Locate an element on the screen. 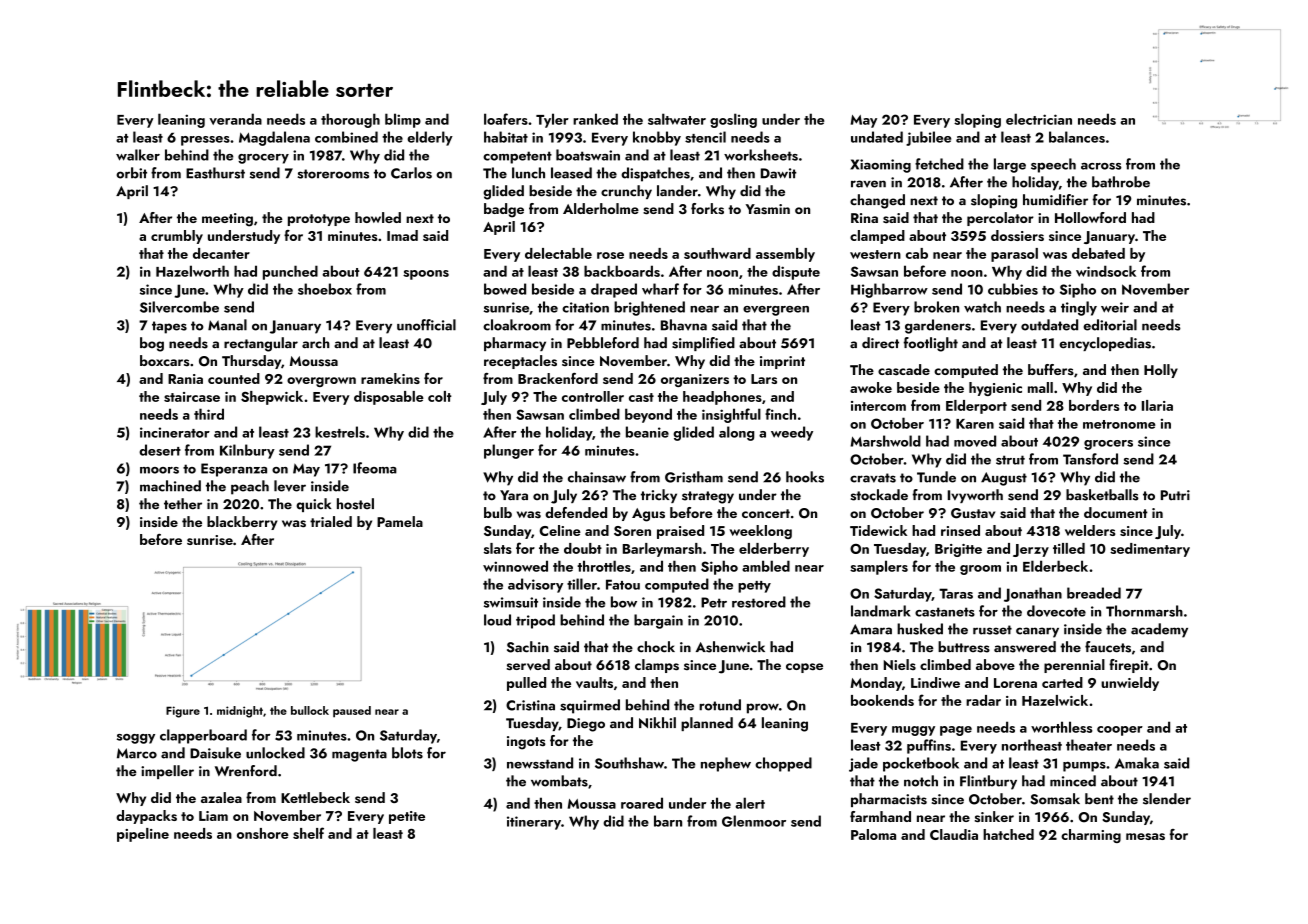 The height and width of the screenshot is (924, 1308). tether is located at coordinates (183, 504).
